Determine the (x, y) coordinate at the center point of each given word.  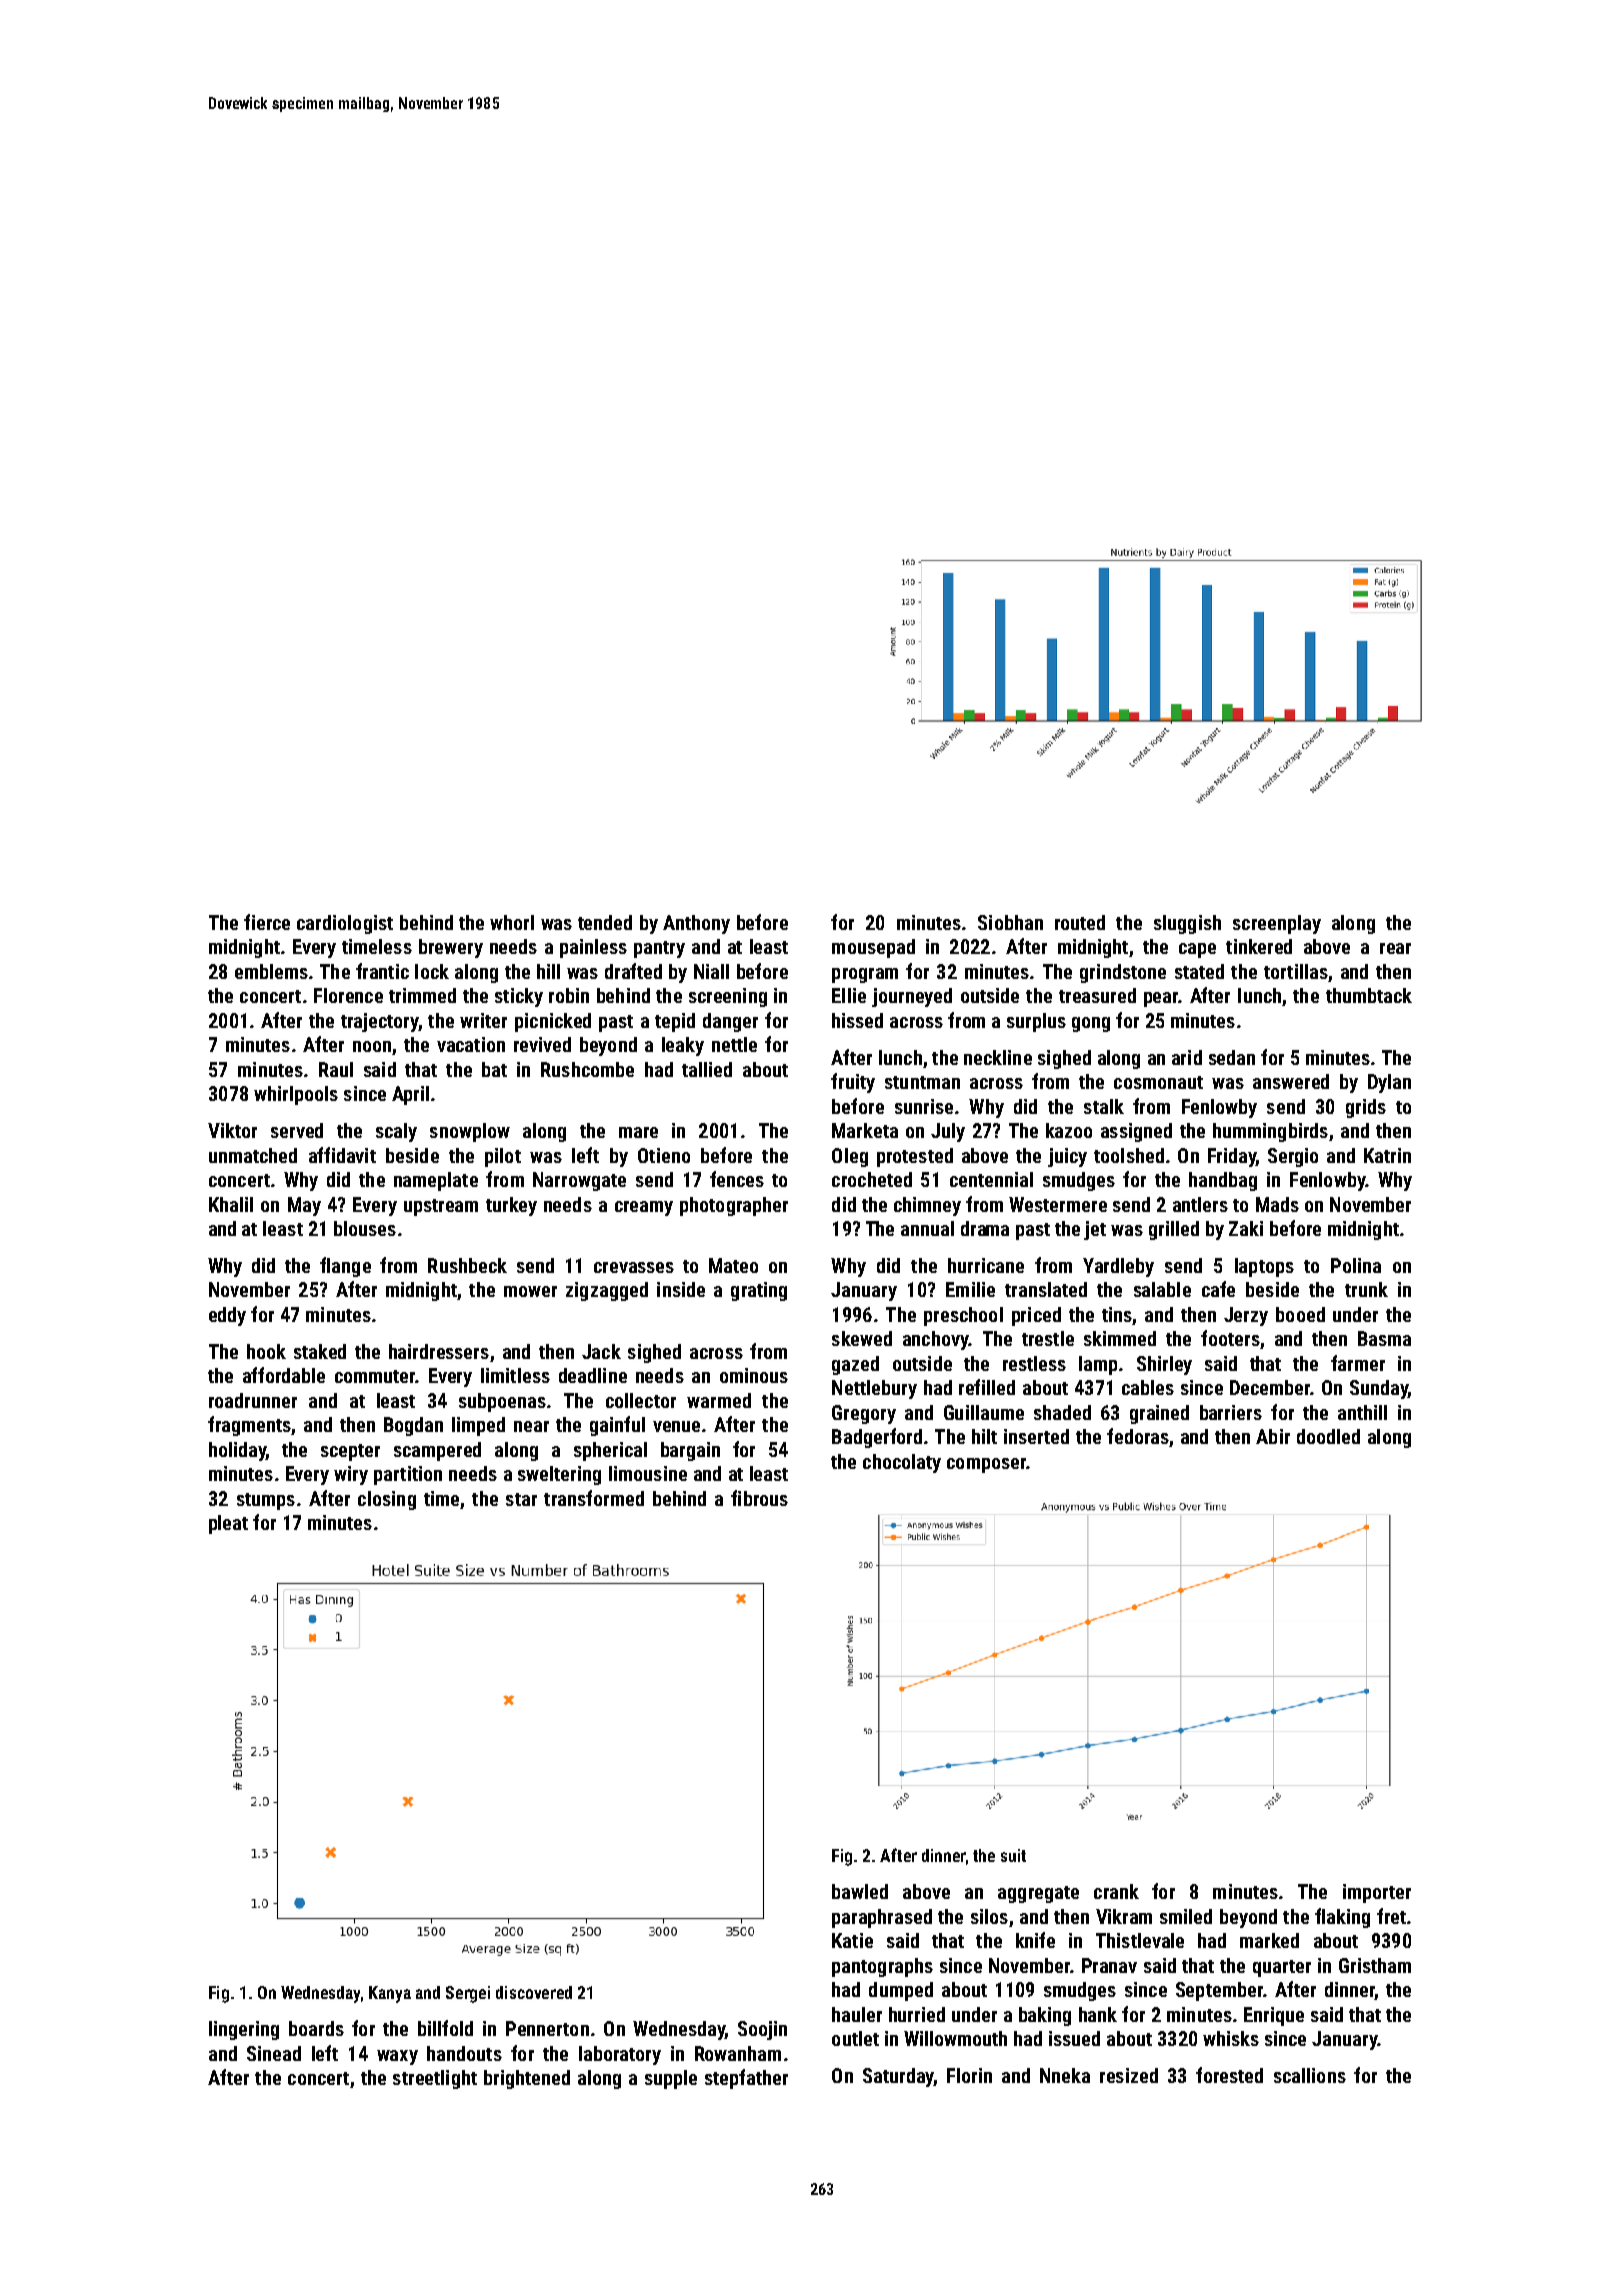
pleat (228, 1524)
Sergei (468, 1994)
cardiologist (345, 924)
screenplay (1277, 924)
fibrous (759, 1498)
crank (1116, 1891)
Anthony (696, 924)
